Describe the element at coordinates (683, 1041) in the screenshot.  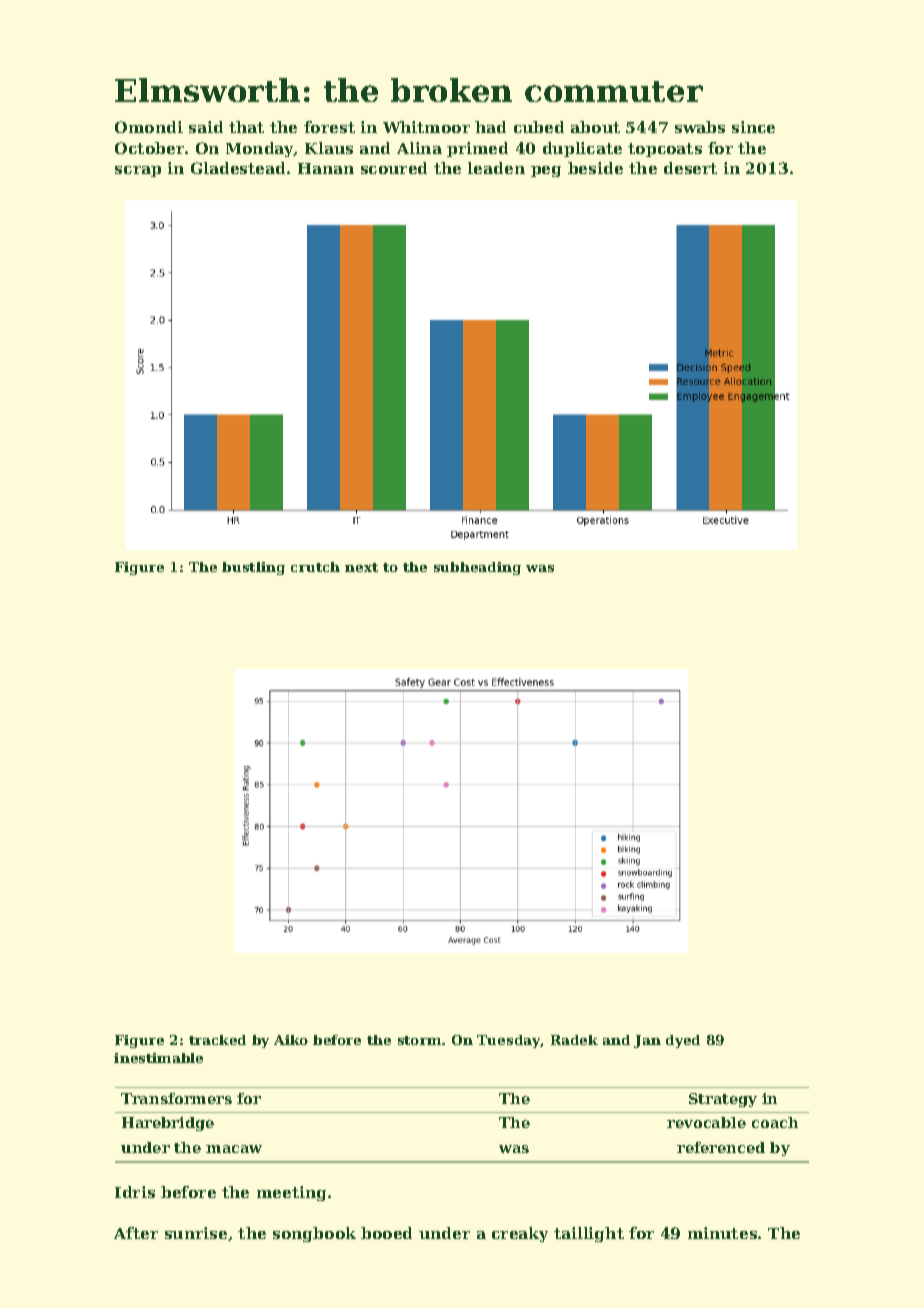
I see `dyed` at that location.
